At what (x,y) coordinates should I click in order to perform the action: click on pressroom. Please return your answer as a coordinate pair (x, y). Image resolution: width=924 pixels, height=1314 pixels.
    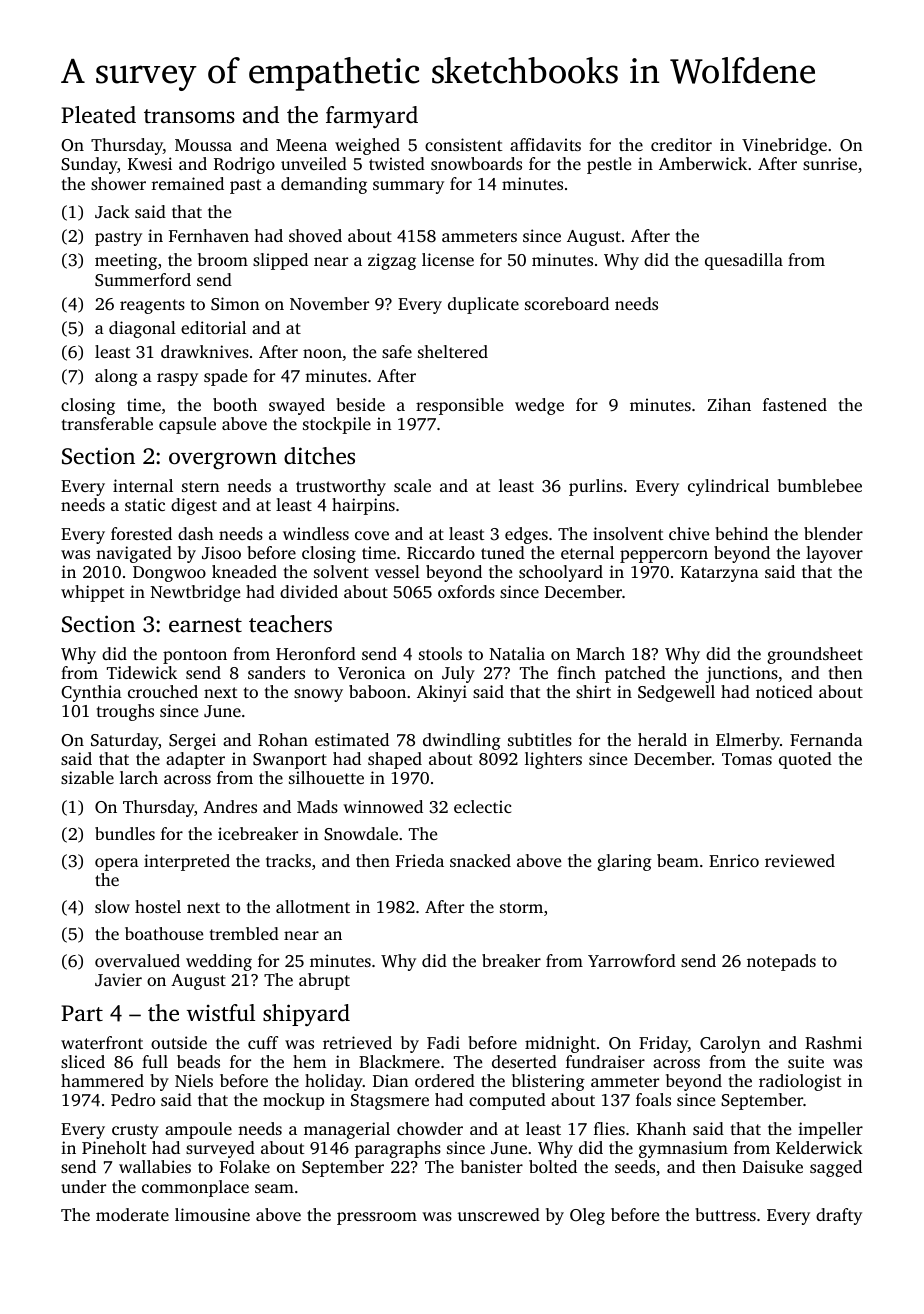
    Looking at the image, I should click on (377, 1218).
